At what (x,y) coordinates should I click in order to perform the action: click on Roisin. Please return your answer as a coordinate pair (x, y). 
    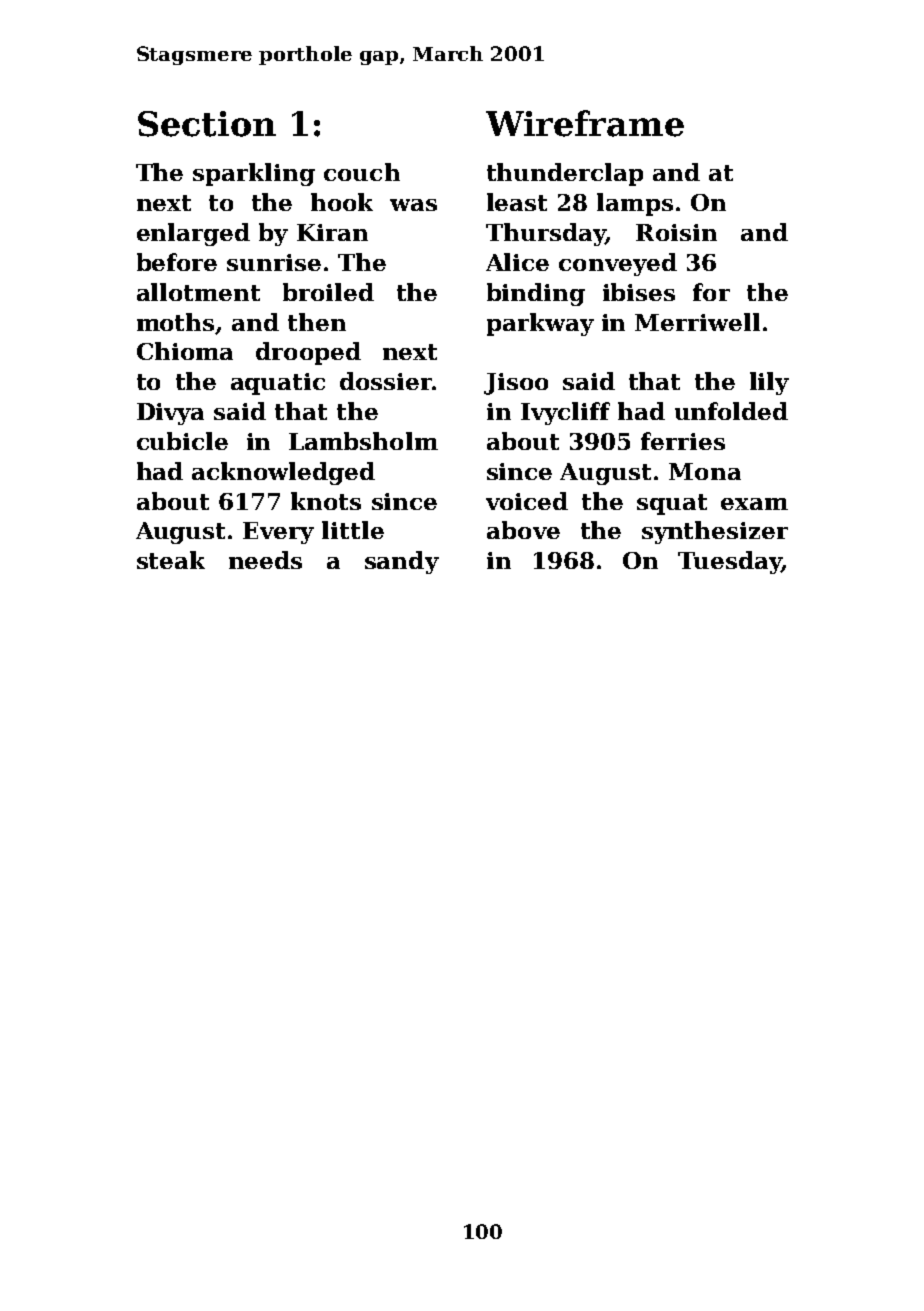
    Looking at the image, I should click on (676, 232).
